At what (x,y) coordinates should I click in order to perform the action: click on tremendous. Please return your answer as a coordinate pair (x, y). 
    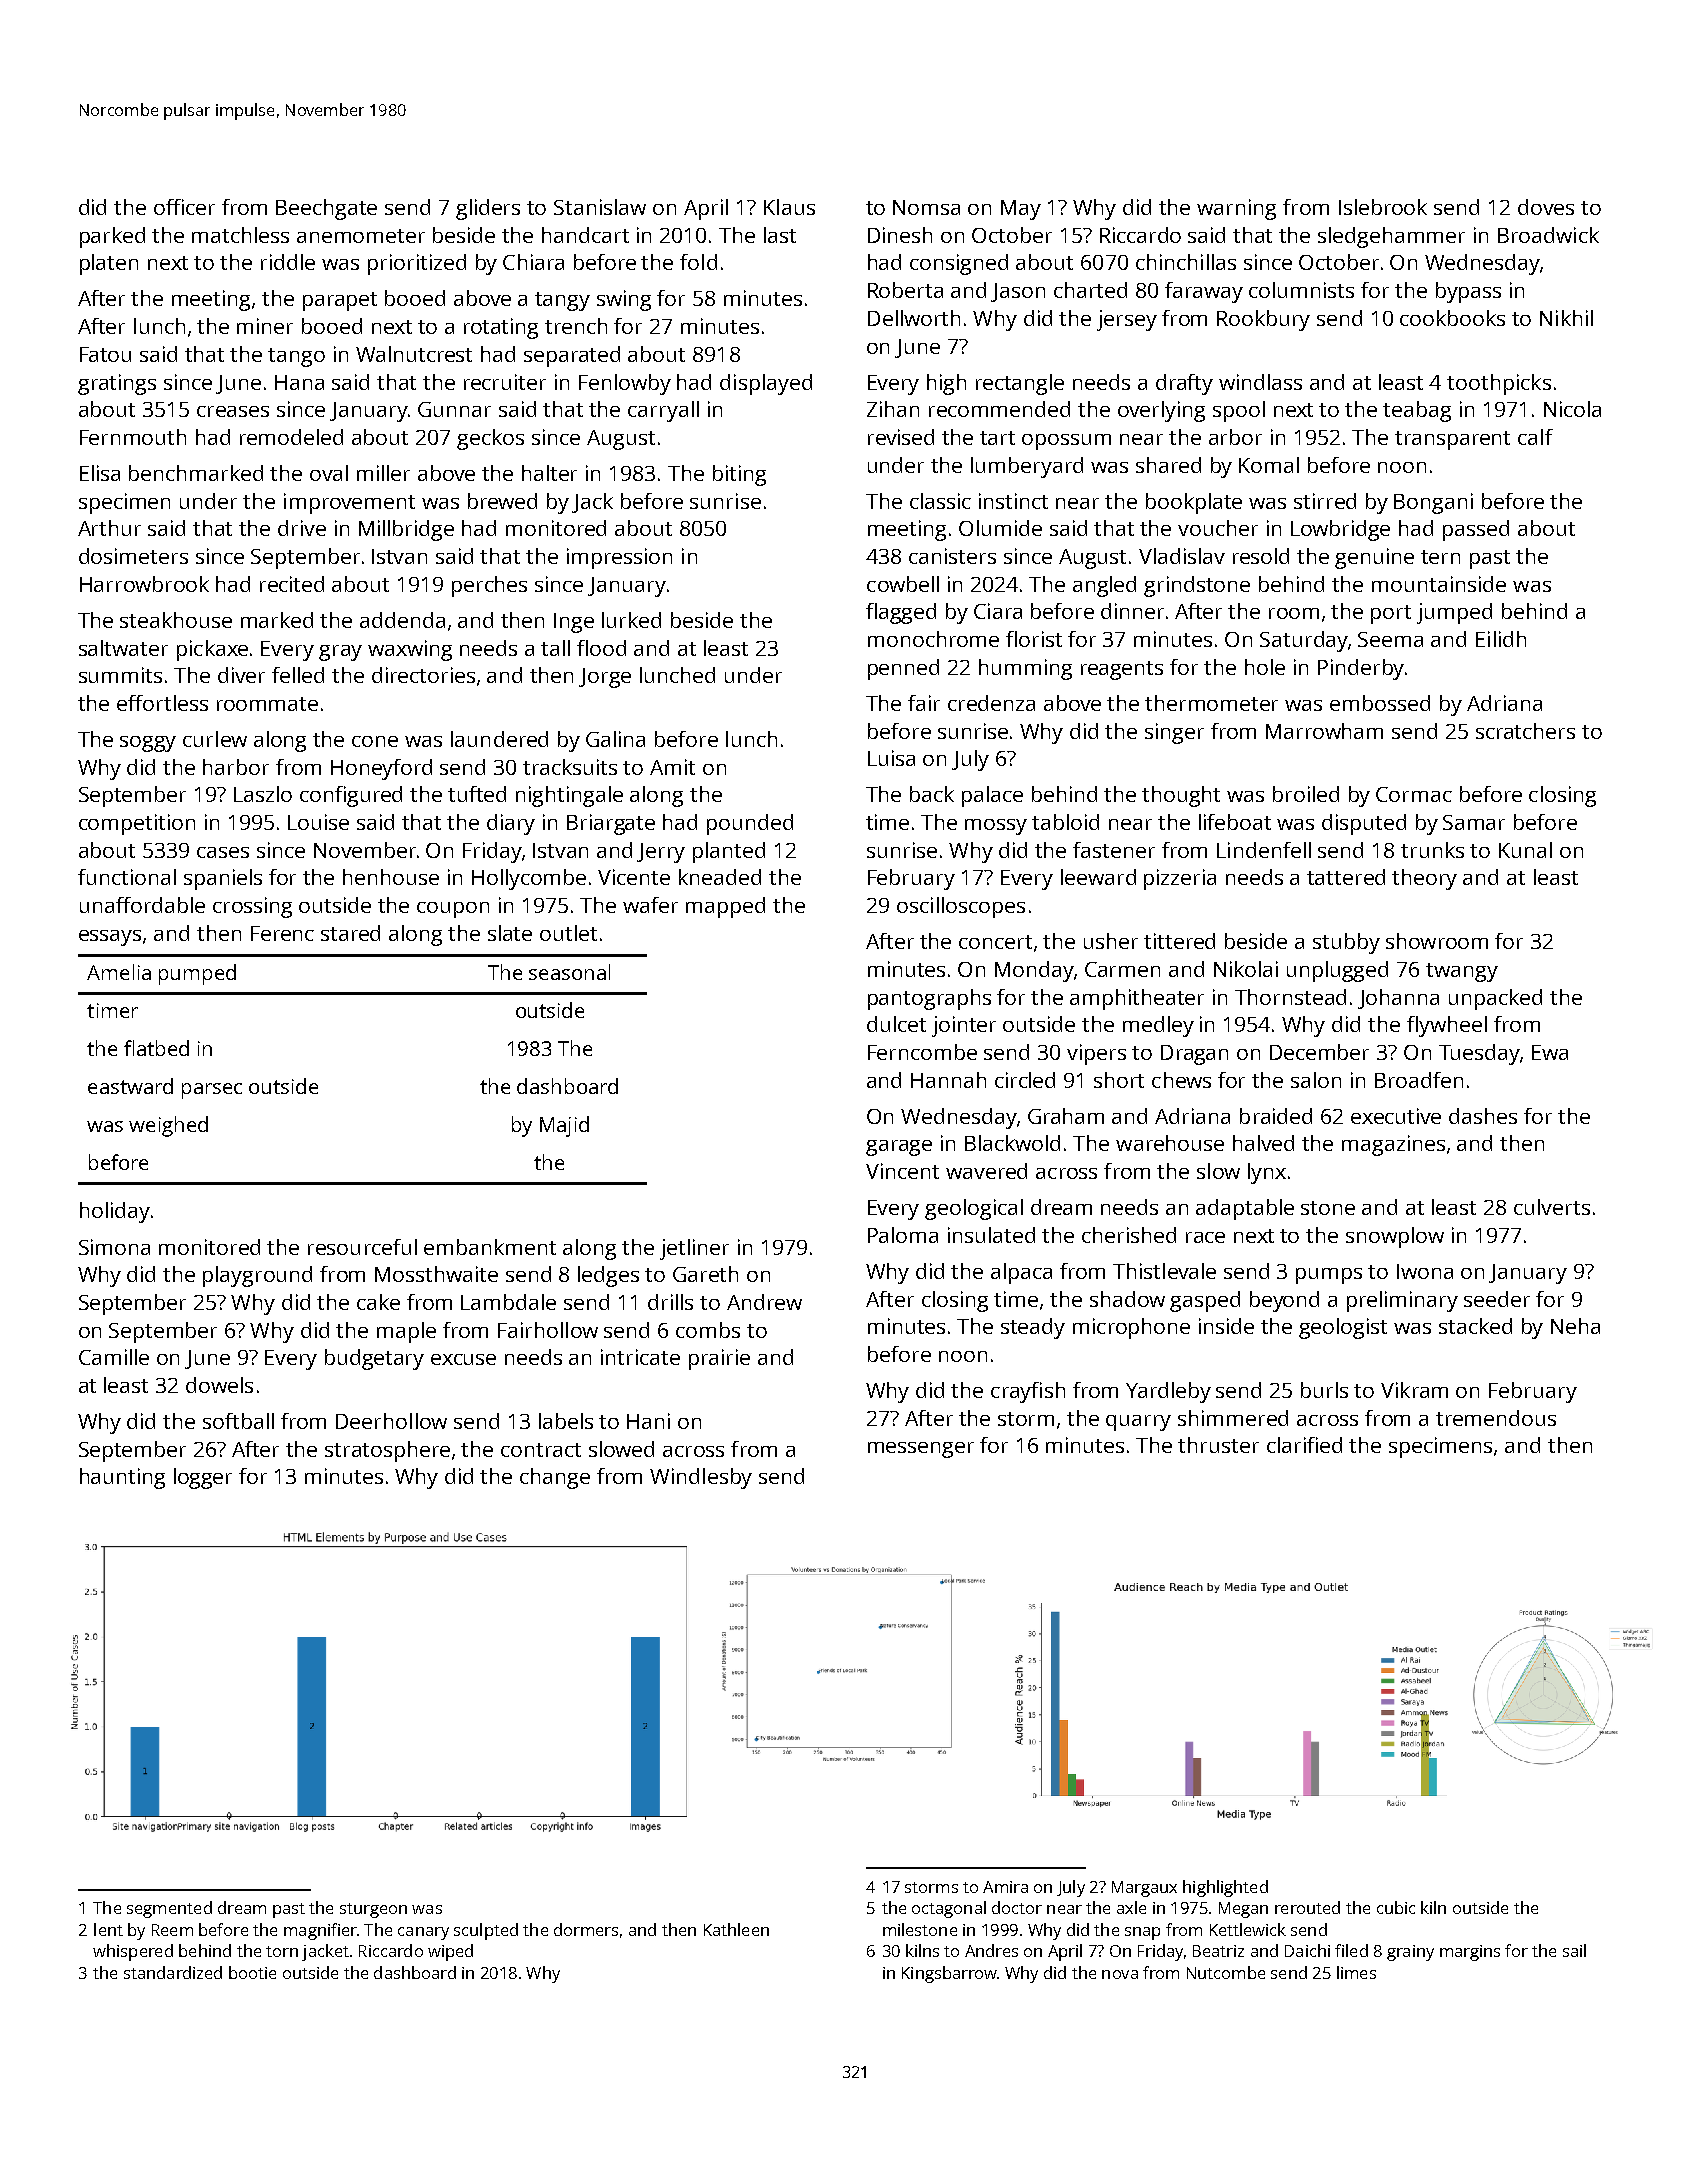
    Looking at the image, I should click on (1496, 1418).
